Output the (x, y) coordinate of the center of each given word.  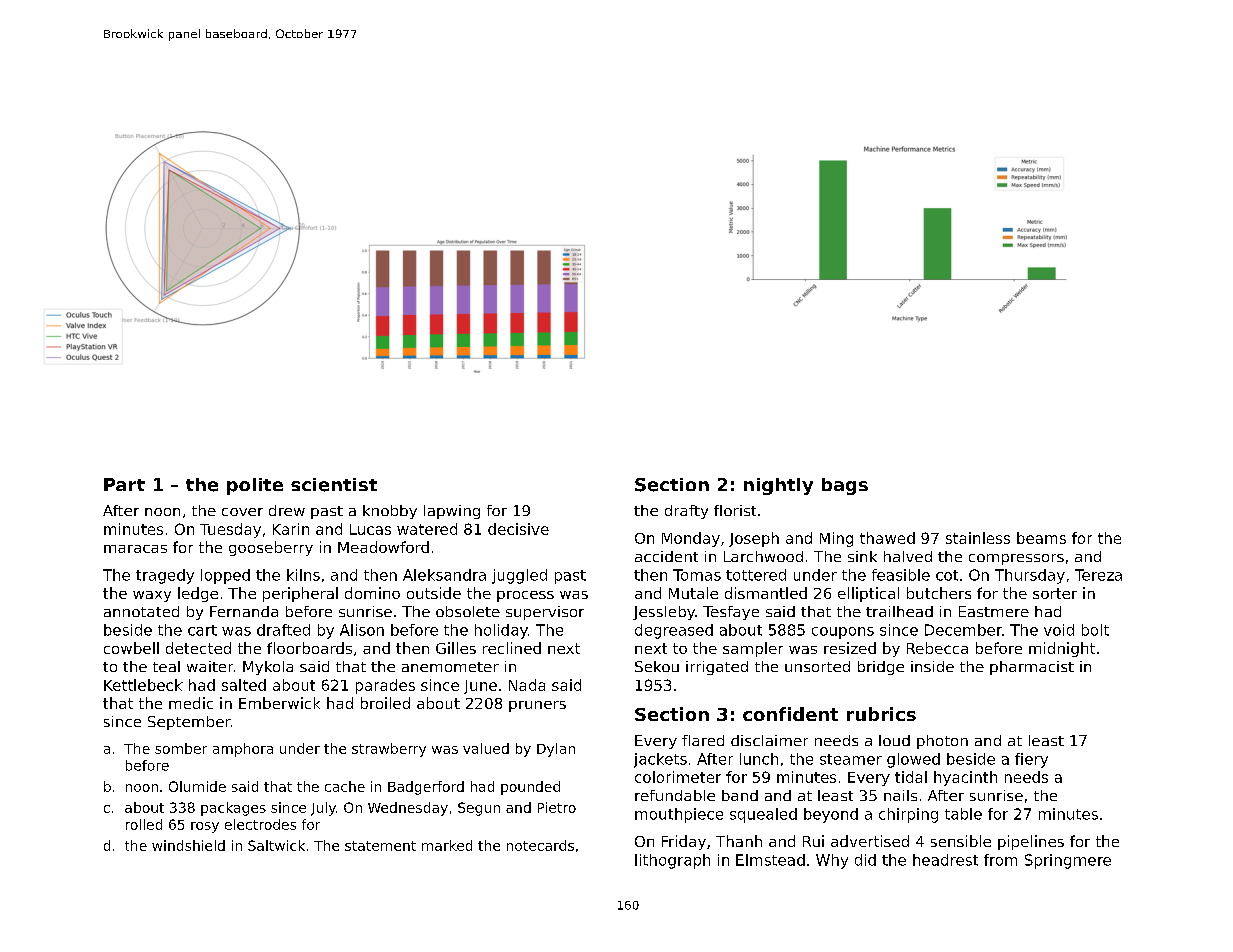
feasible (901, 575)
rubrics (881, 714)
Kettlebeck (143, 685)
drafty (686, 512)
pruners (537, 706)
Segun (479, 809)
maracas (135, 549)
